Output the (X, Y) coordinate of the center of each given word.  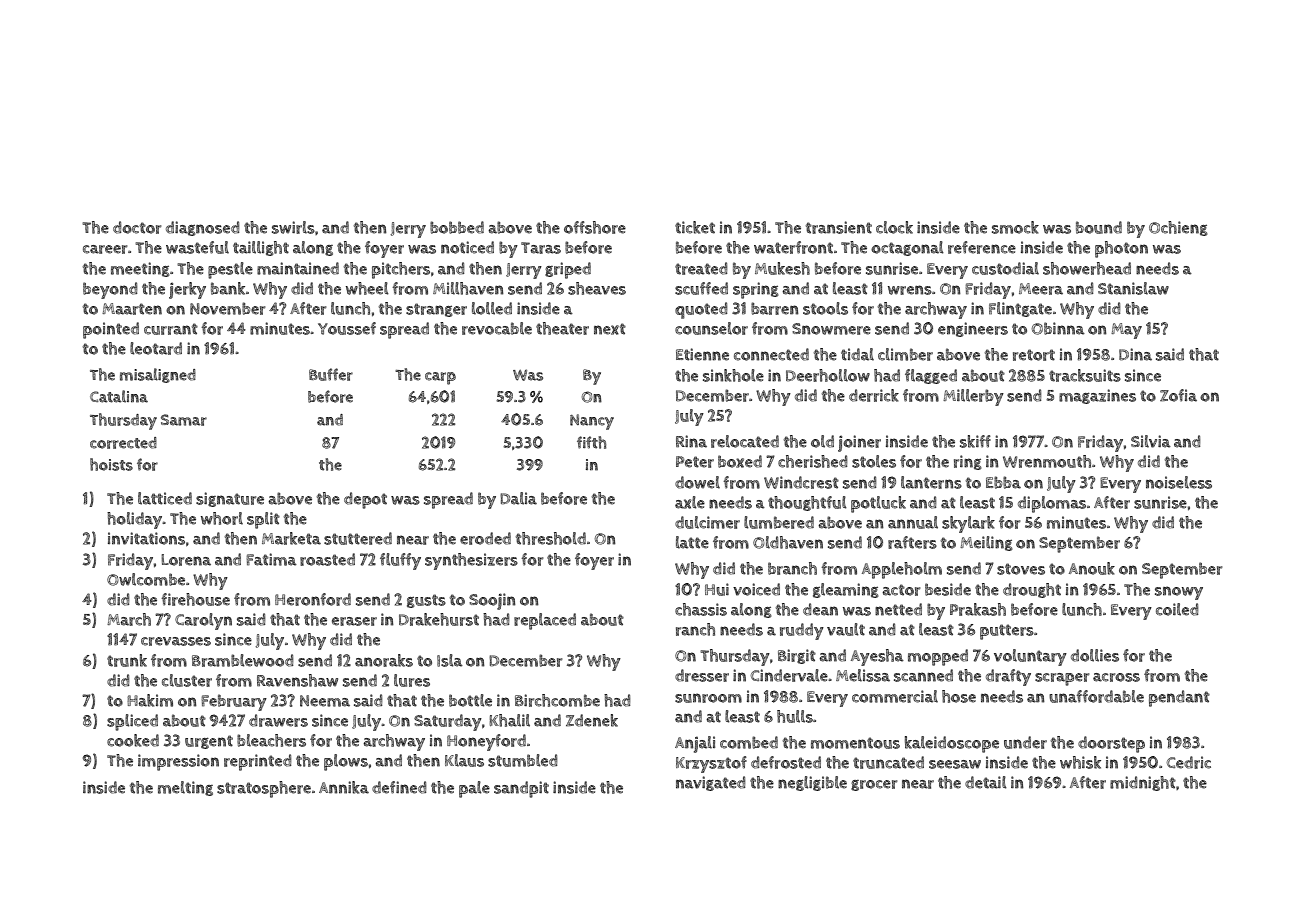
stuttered (358, 538)
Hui (717, 589)
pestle (230, 270)
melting (185, 788)
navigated (711, 783)
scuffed (701, 288)
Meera (1041, 289)
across (1116, 677)
